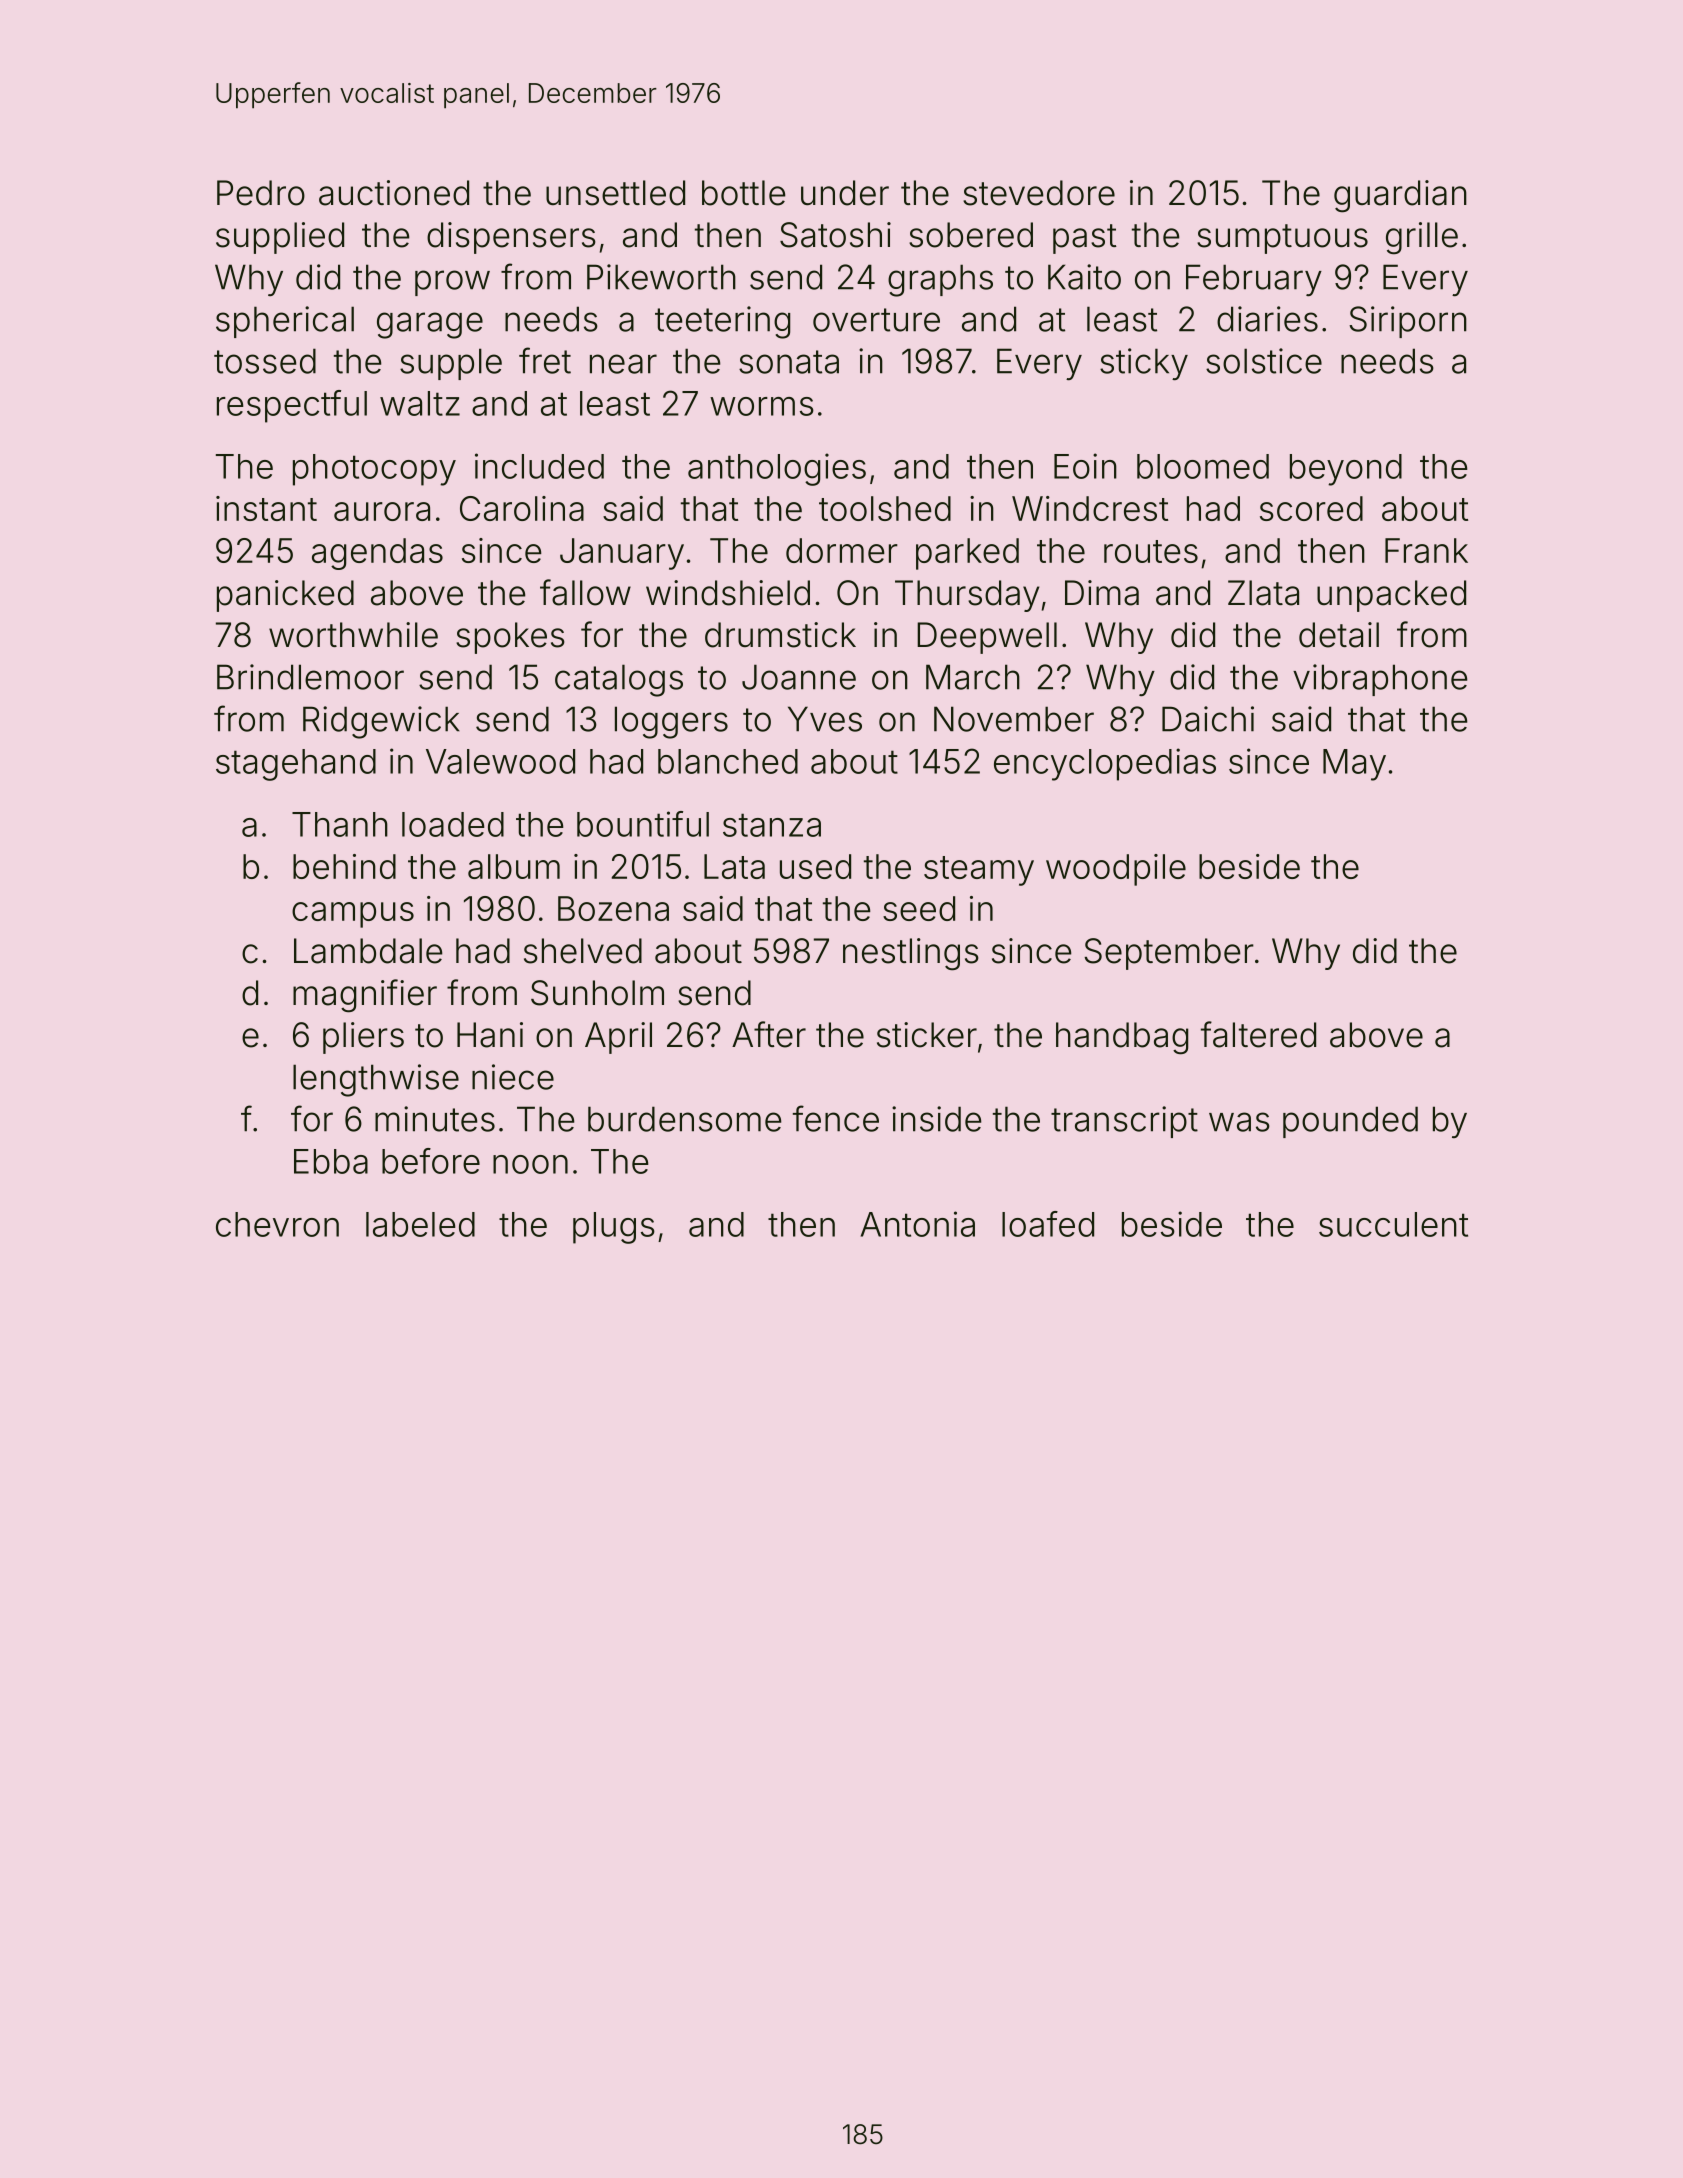 This page has width=1683, height=2178. Describe the element at coordinates (377, 554) in the page. I see `agendas` at that location.
